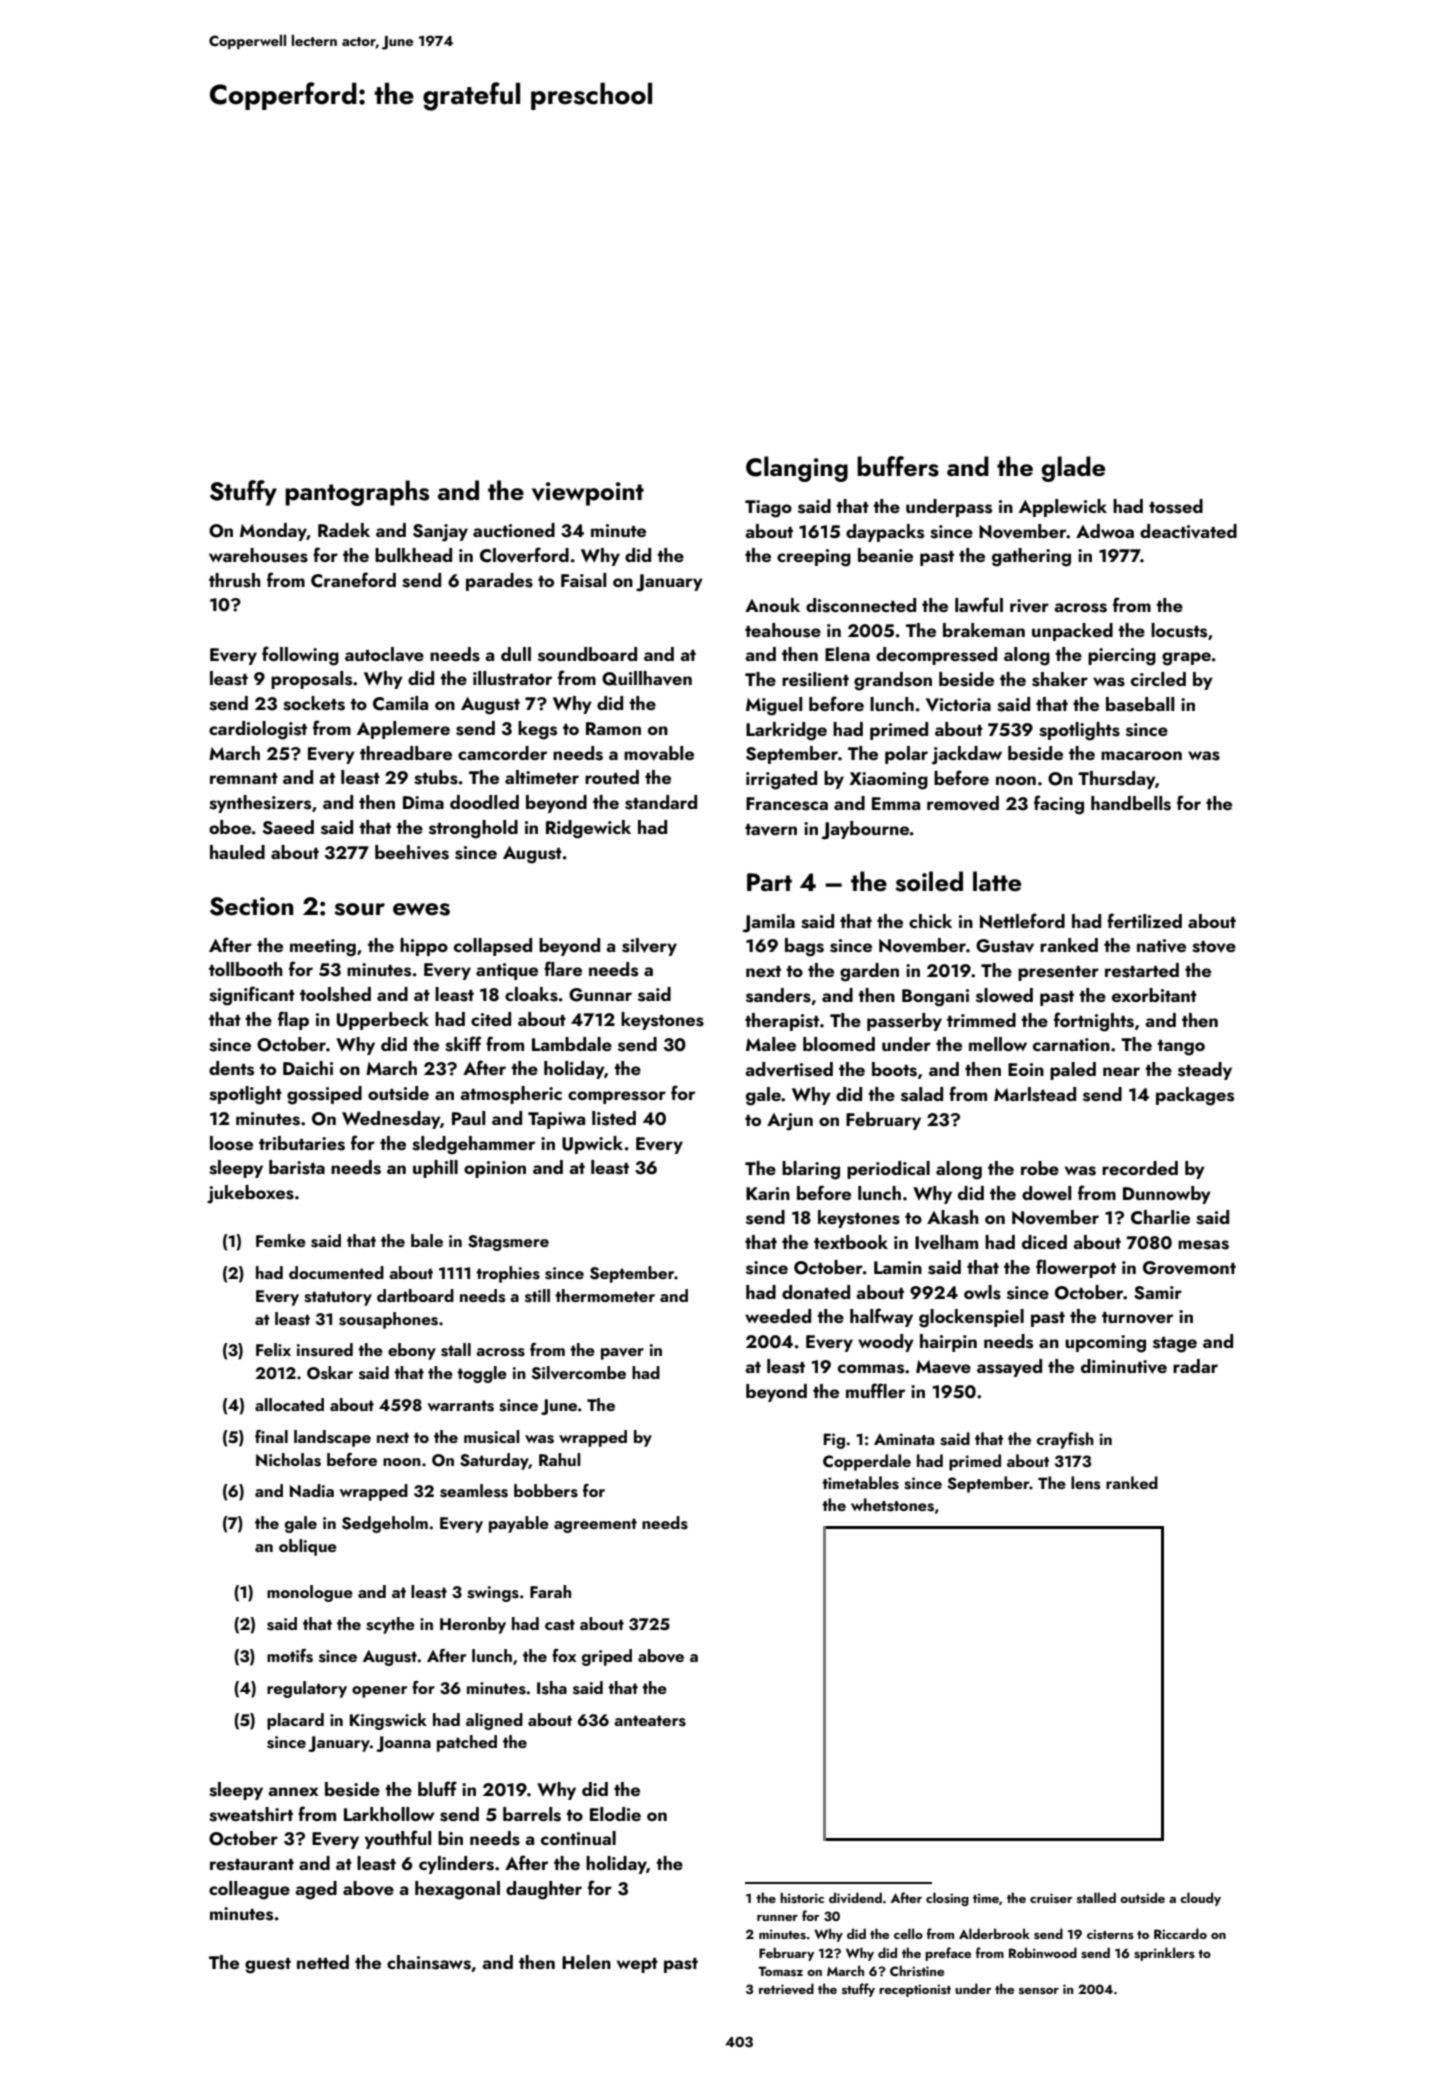 The image size is (1450, 2100). What do you see at coordinates (1086, 1483) in the document?
I see `lens` at bounding box center [1086, 1483].
